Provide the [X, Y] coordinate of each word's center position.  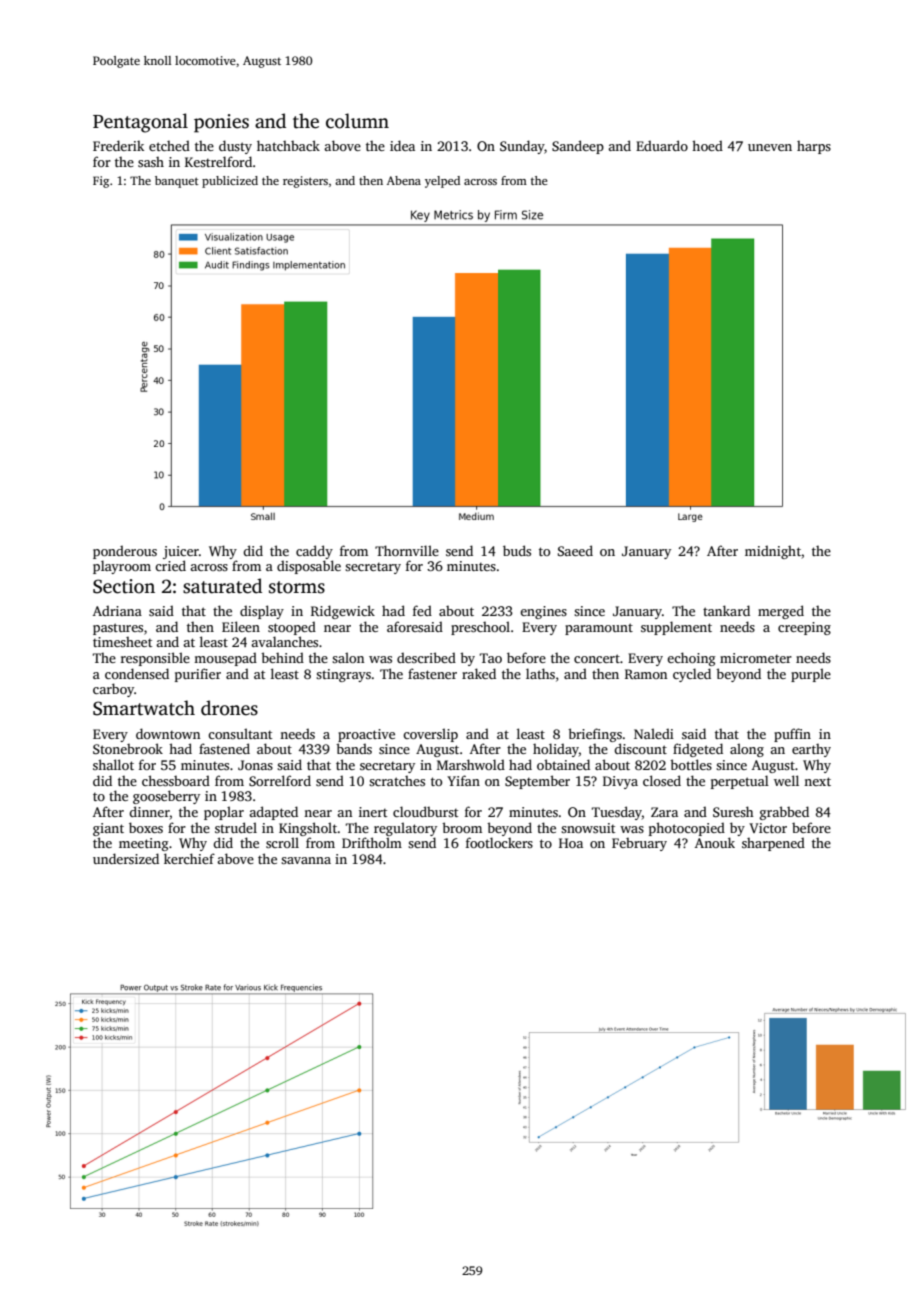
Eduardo [662, 145]
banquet [177, 182]
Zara [664, 812]
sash [151, 162]
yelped [442, 182]
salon [348, 657]
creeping [804, 628]
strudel [236, 827]
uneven [770, 147]
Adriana [117, 610]
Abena [404, 180]
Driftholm [372, 842]
